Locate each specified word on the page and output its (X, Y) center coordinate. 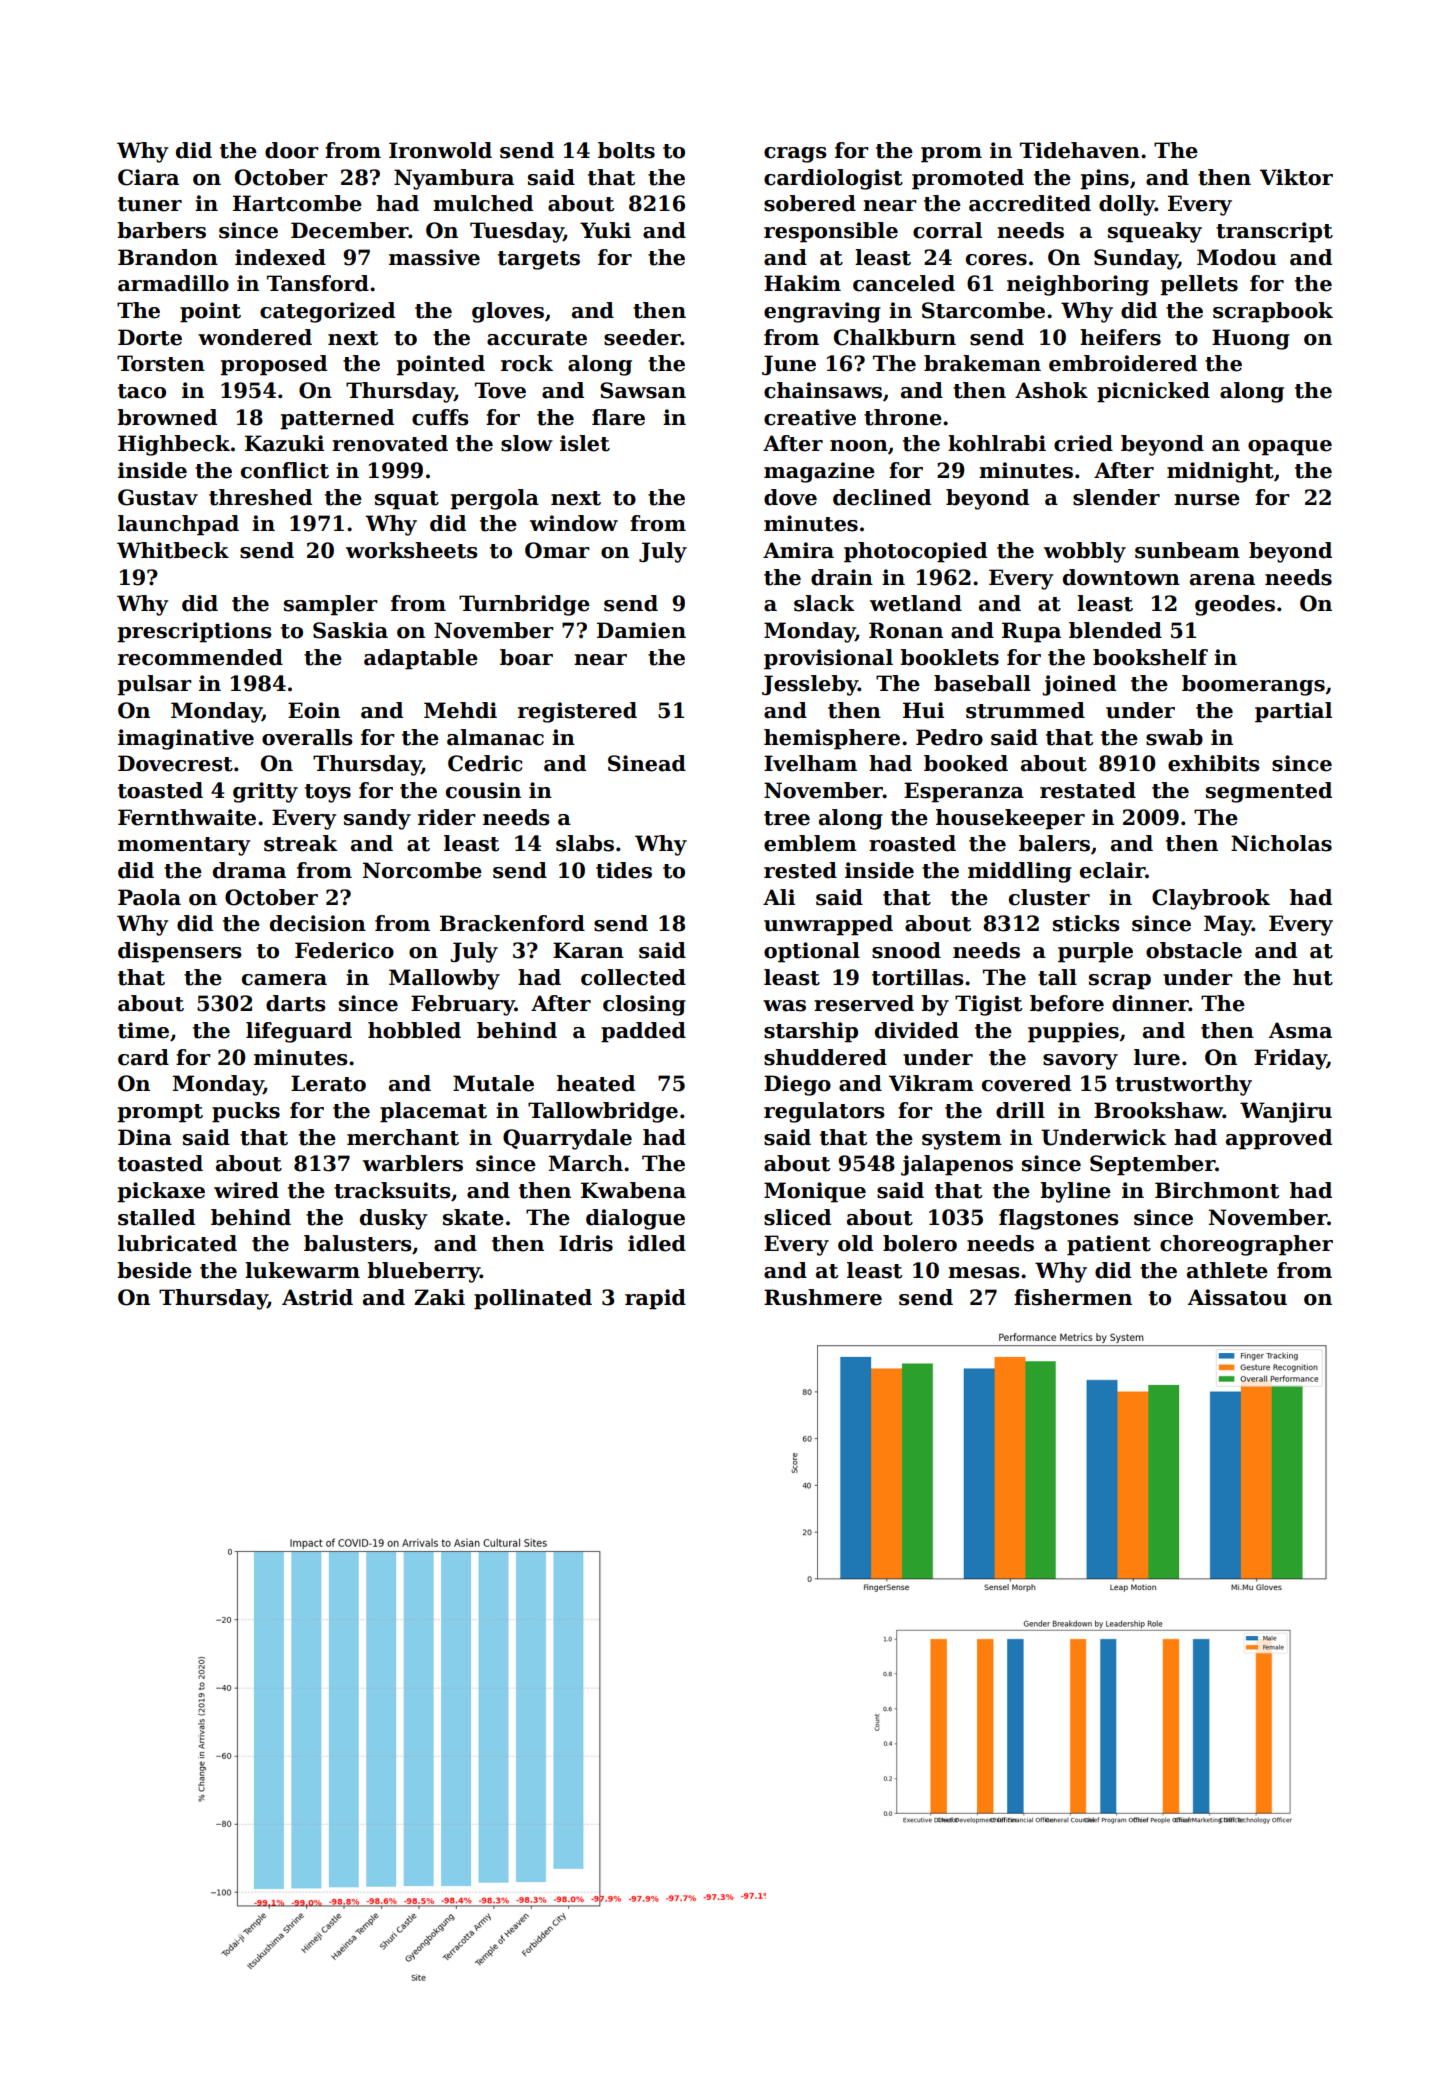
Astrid (317, 1297)
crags (795, 155)
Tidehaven (1080, 150)
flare (618, 417)
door (292, 150)
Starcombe (983, 310)
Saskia (350, 630)
